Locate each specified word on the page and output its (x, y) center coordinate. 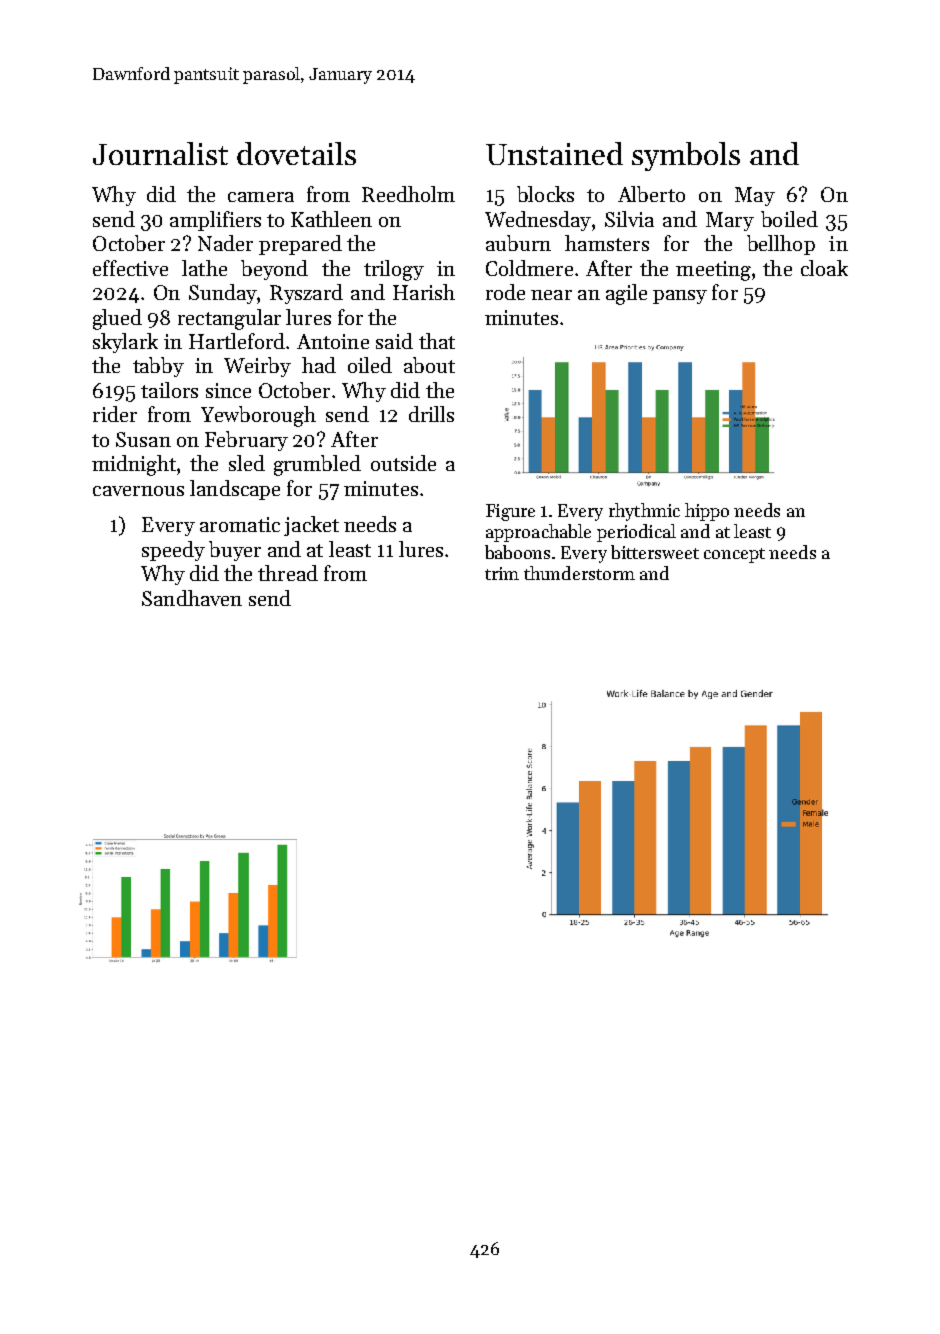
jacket (311, 526)
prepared (300, 245)
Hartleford (237, 341)
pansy (680, 297)
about (429, 365)
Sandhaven (192, 598)
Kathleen (331, 219)
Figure (510, 512)
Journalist (160, 153)
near (551, 295)
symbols (686, 156)
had (319, 365)
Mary (730, 221)
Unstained (554, 153)
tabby (158, 367)
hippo (707, 512)
